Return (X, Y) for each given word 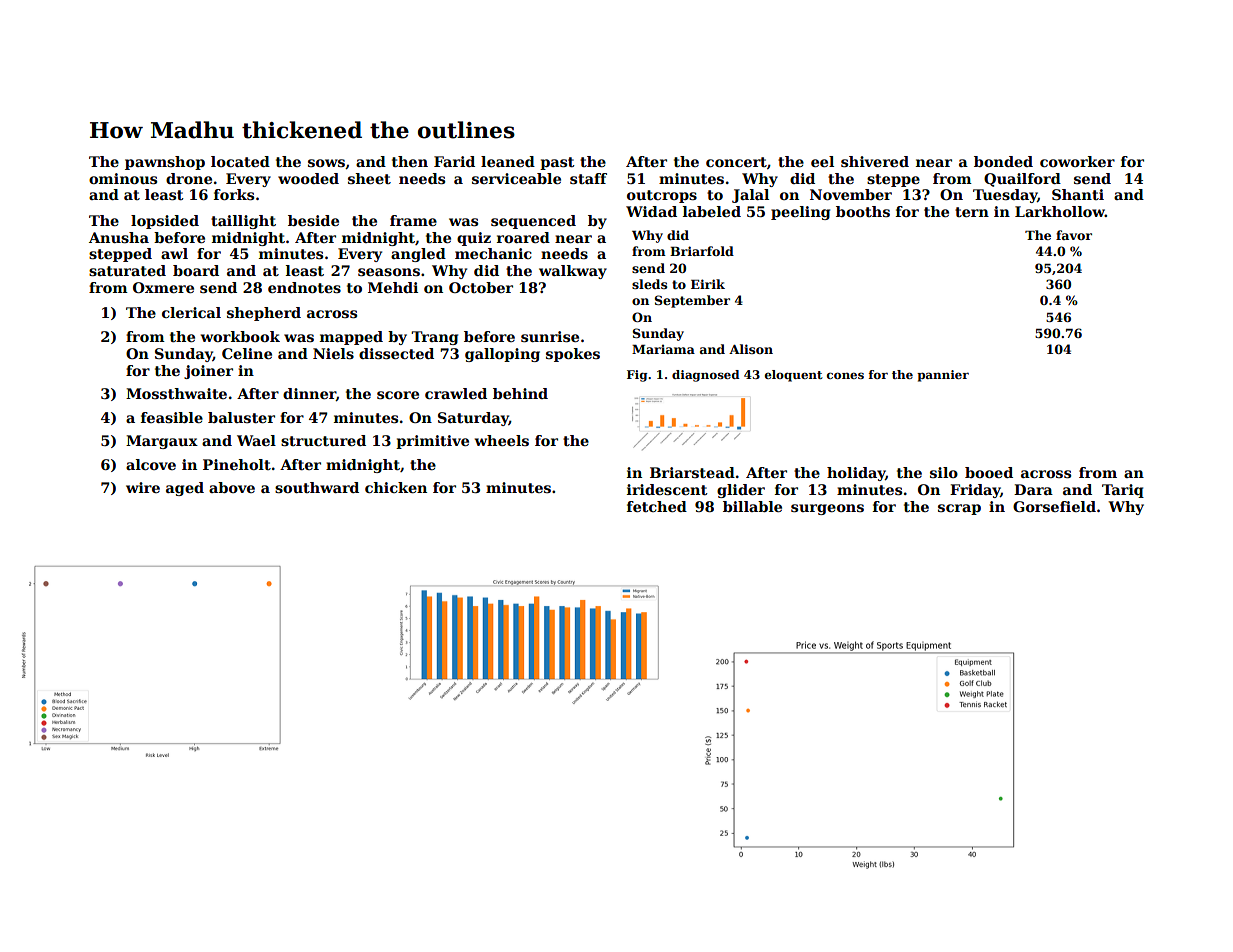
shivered (875, 161)
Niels (333, 353)
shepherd (264, 314)
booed (989, 472)
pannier (943, 376)
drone (189, 178)
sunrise (550, 336)
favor (1074, 235)
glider (741, 491)
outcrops (662, 196)
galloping (502, 355)
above (232, 487)
